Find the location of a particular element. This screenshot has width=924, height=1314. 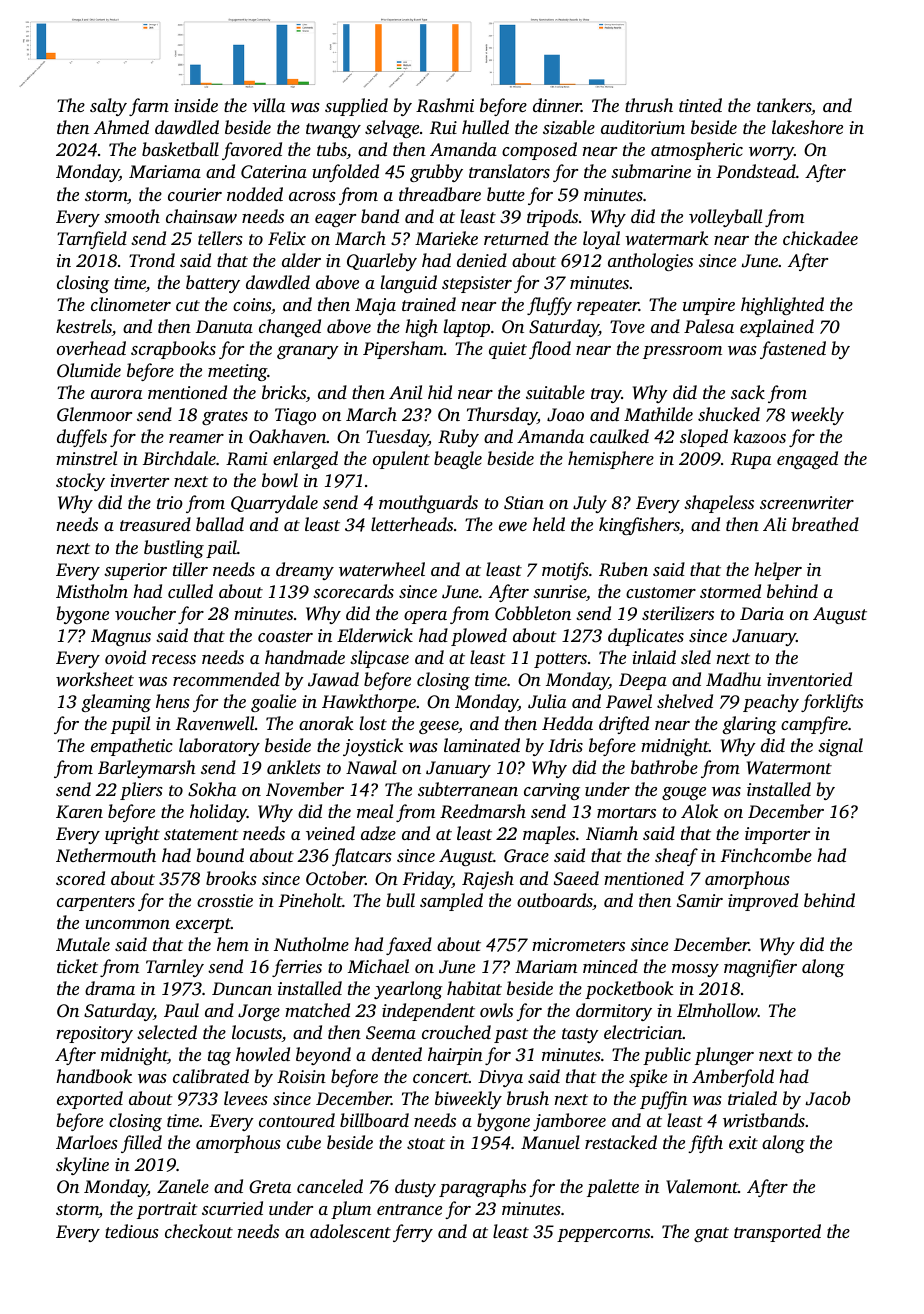

sunrise is located at coordinates (559, 591).
